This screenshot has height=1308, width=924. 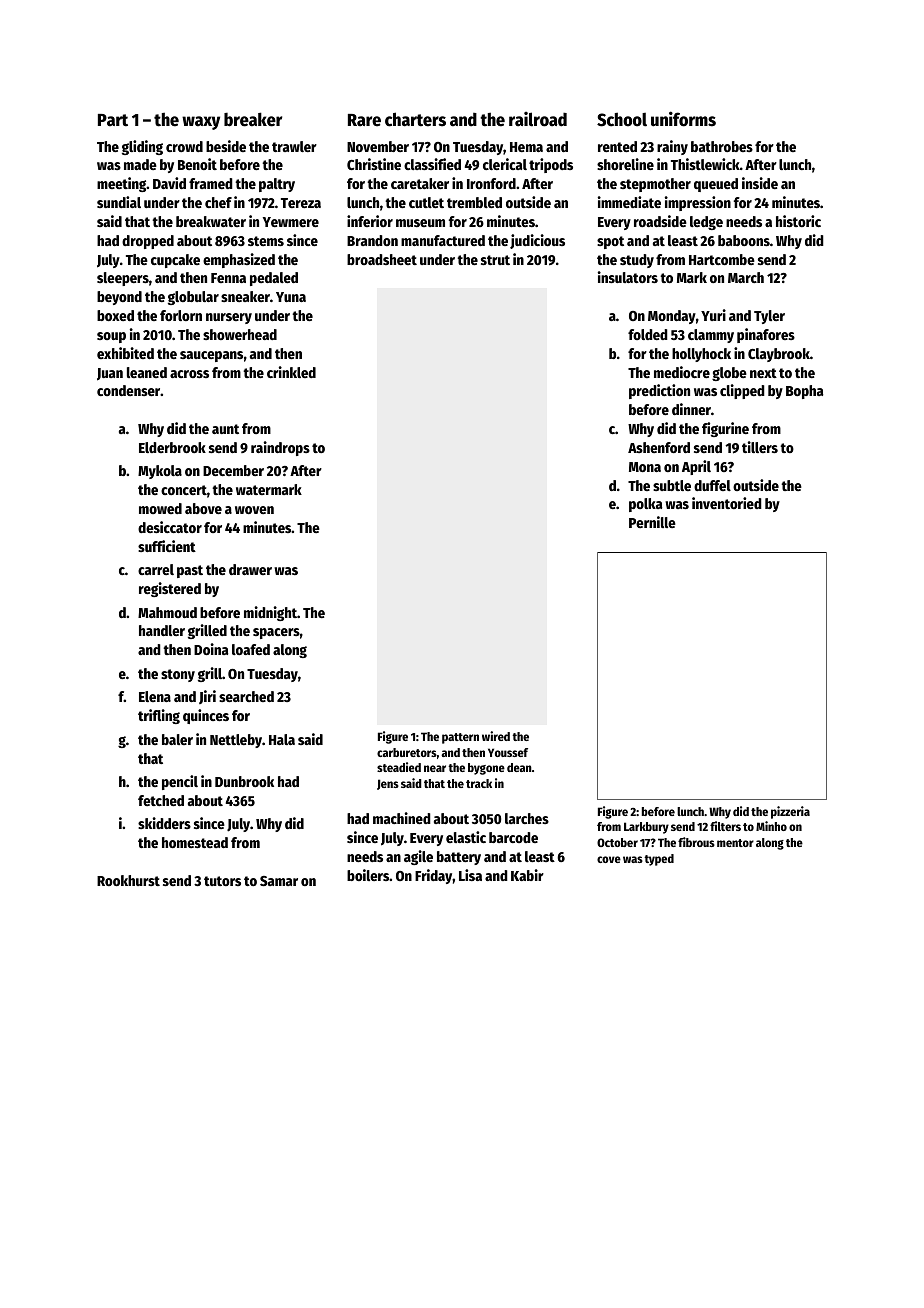 What do you see at coordinates (645, 505) in the screenshot?
I see `polka` at bounding box center [645, 505].
